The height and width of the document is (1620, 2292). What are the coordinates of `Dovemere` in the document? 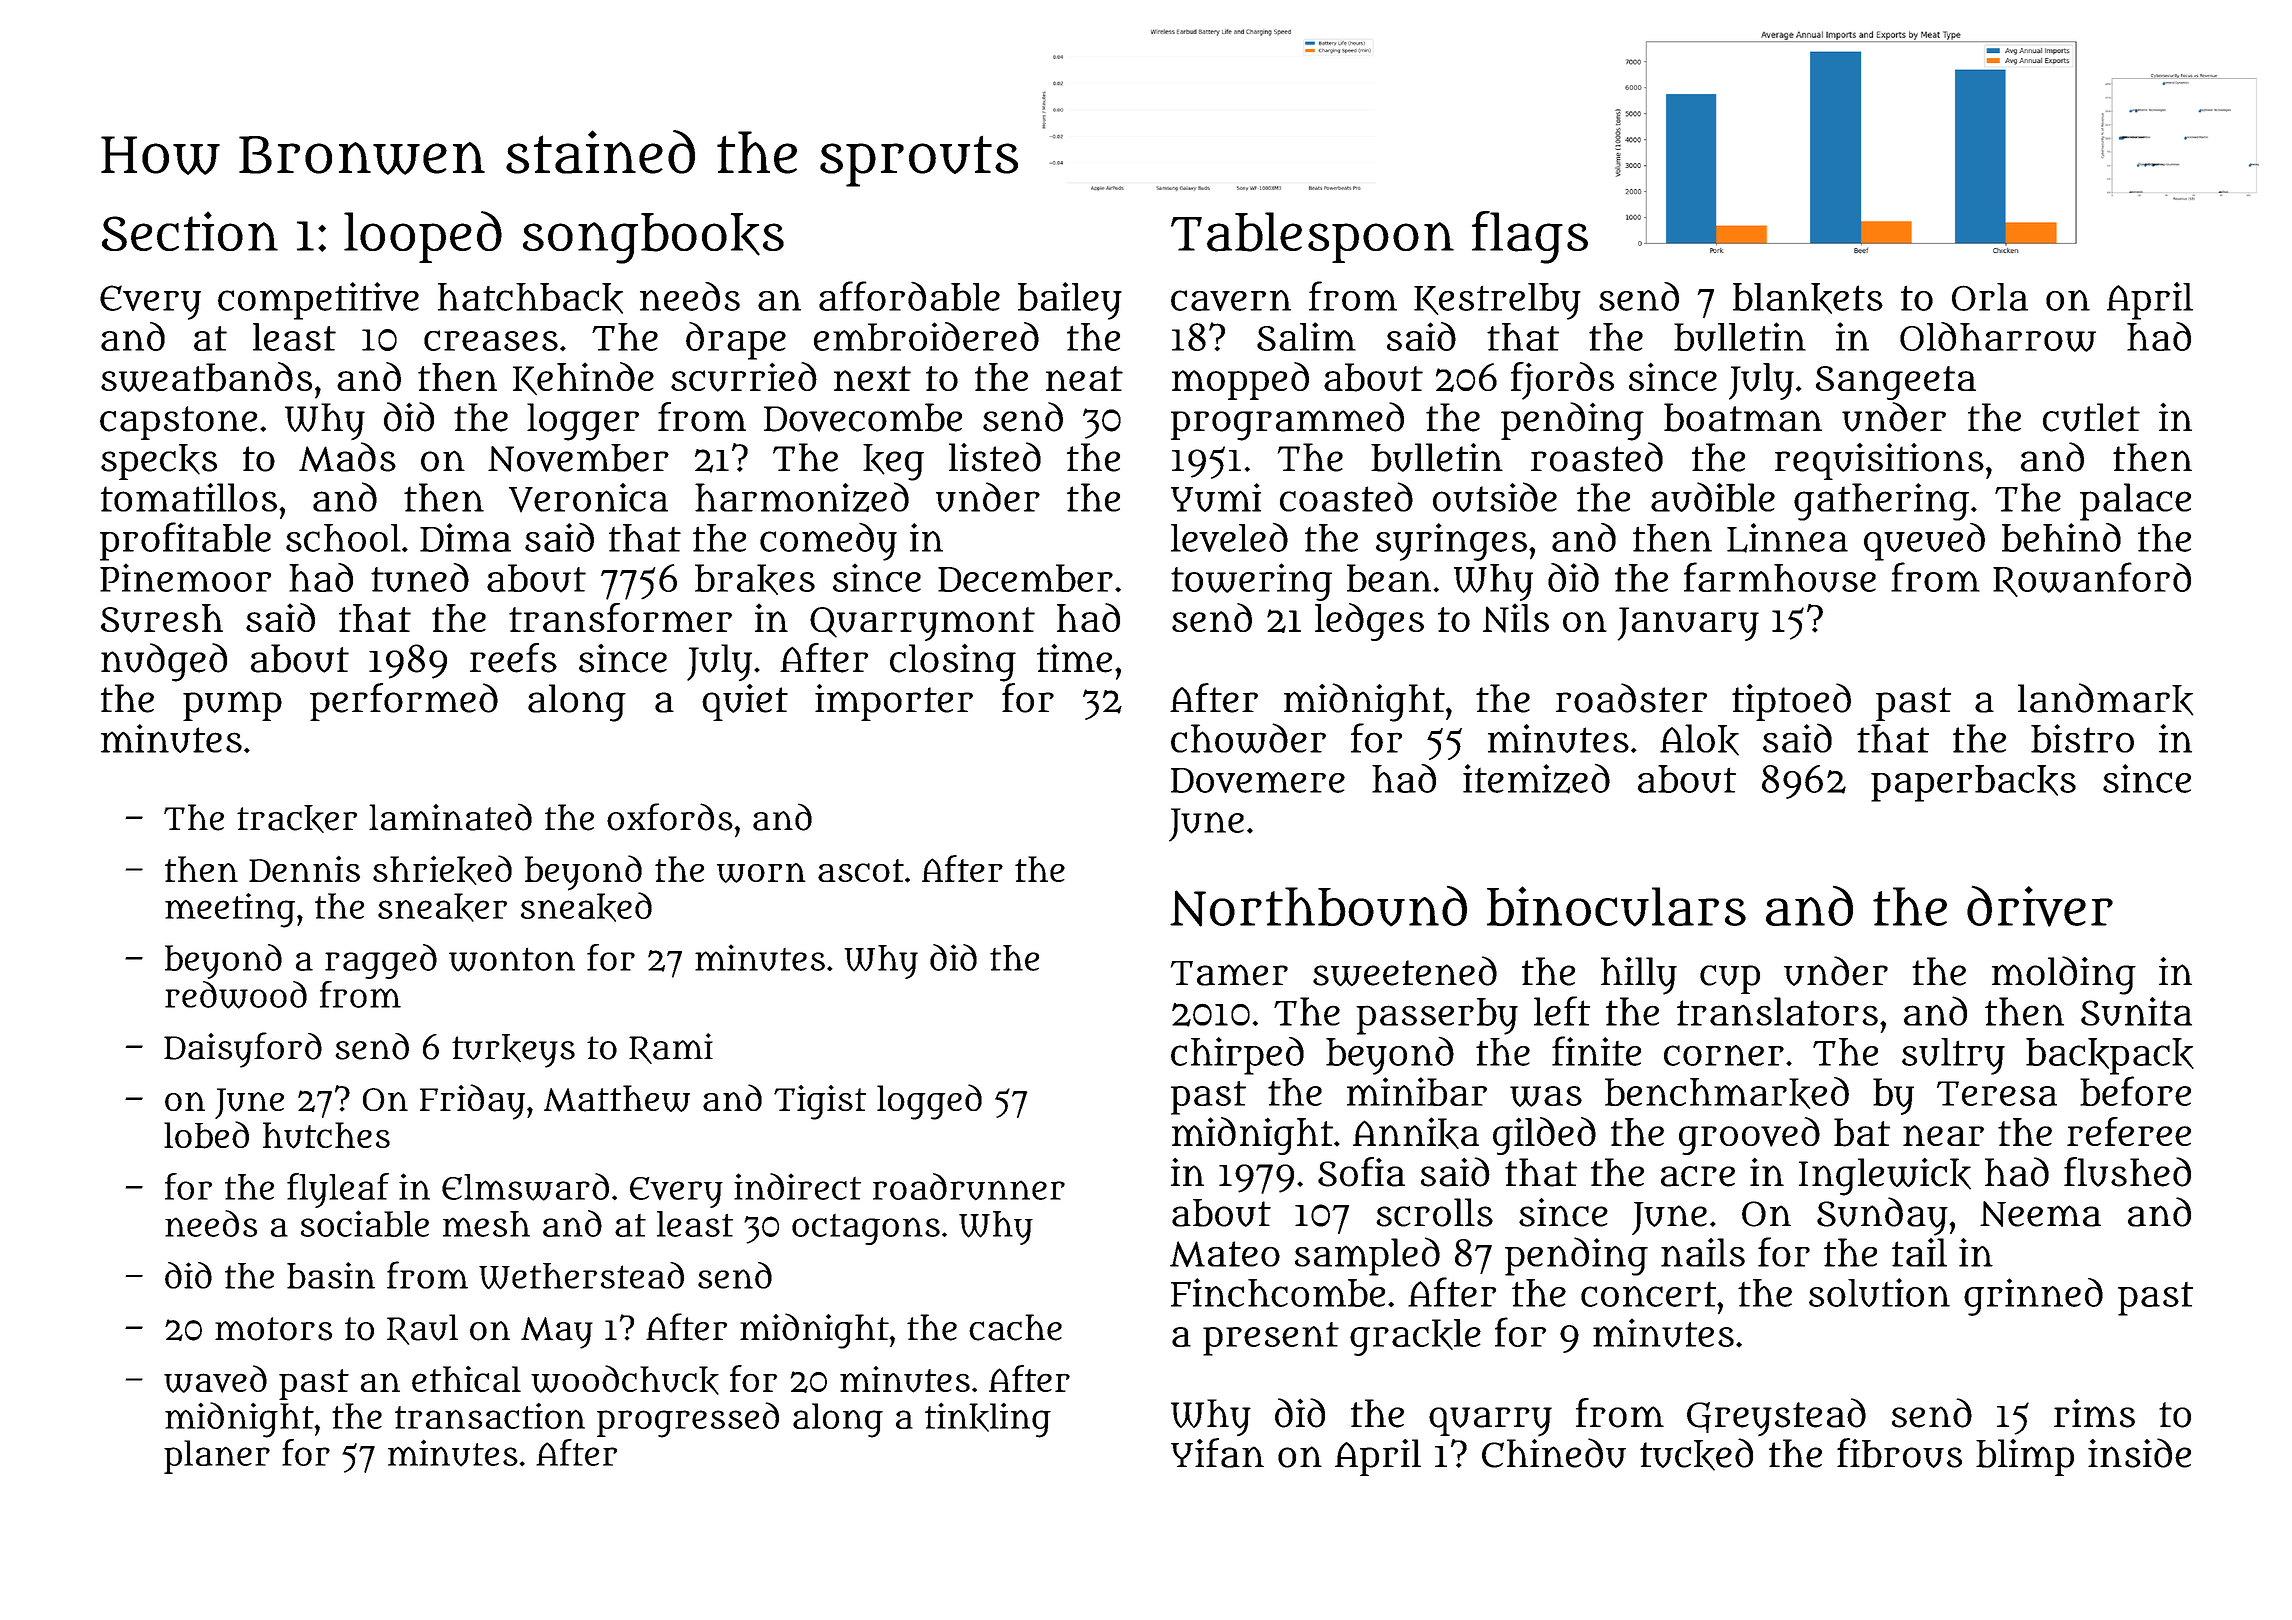 It's located at (1258, 780).
